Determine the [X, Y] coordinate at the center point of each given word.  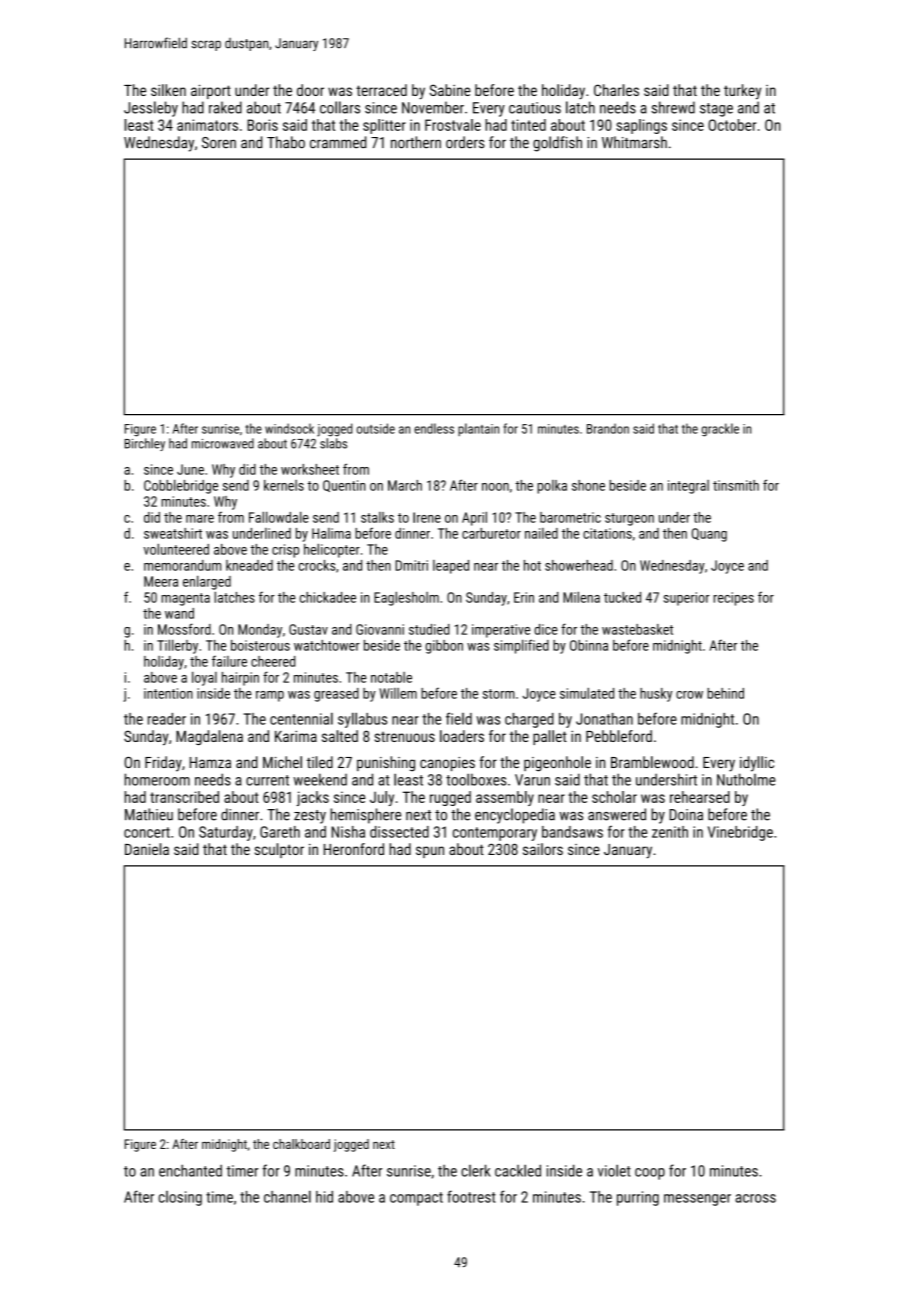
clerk [476, 1170]
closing [180, 1198]
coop [650, 1174]
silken [168, 90]
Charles [616, 90]
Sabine [450, 90]
